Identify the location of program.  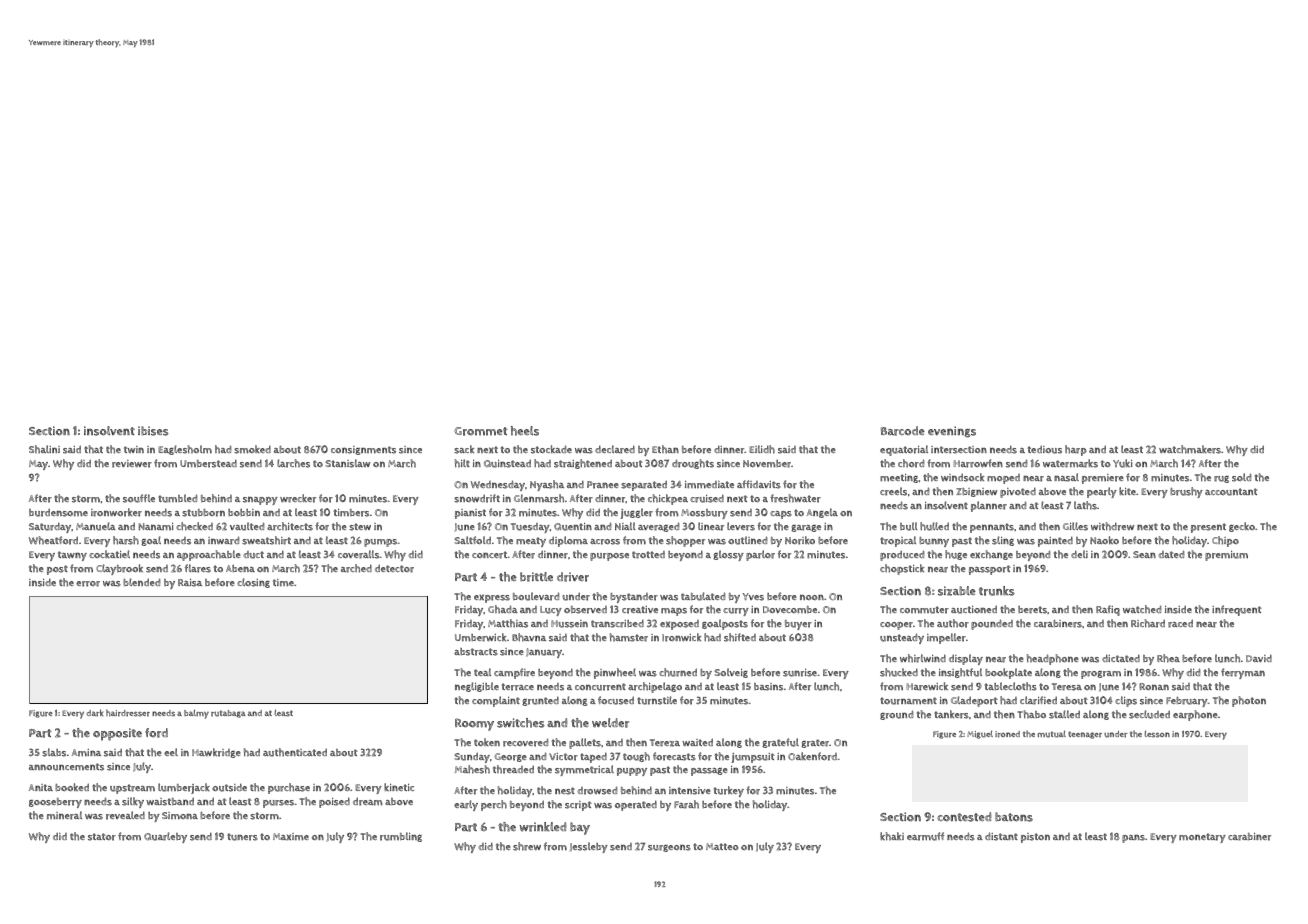
(1101, 675).
